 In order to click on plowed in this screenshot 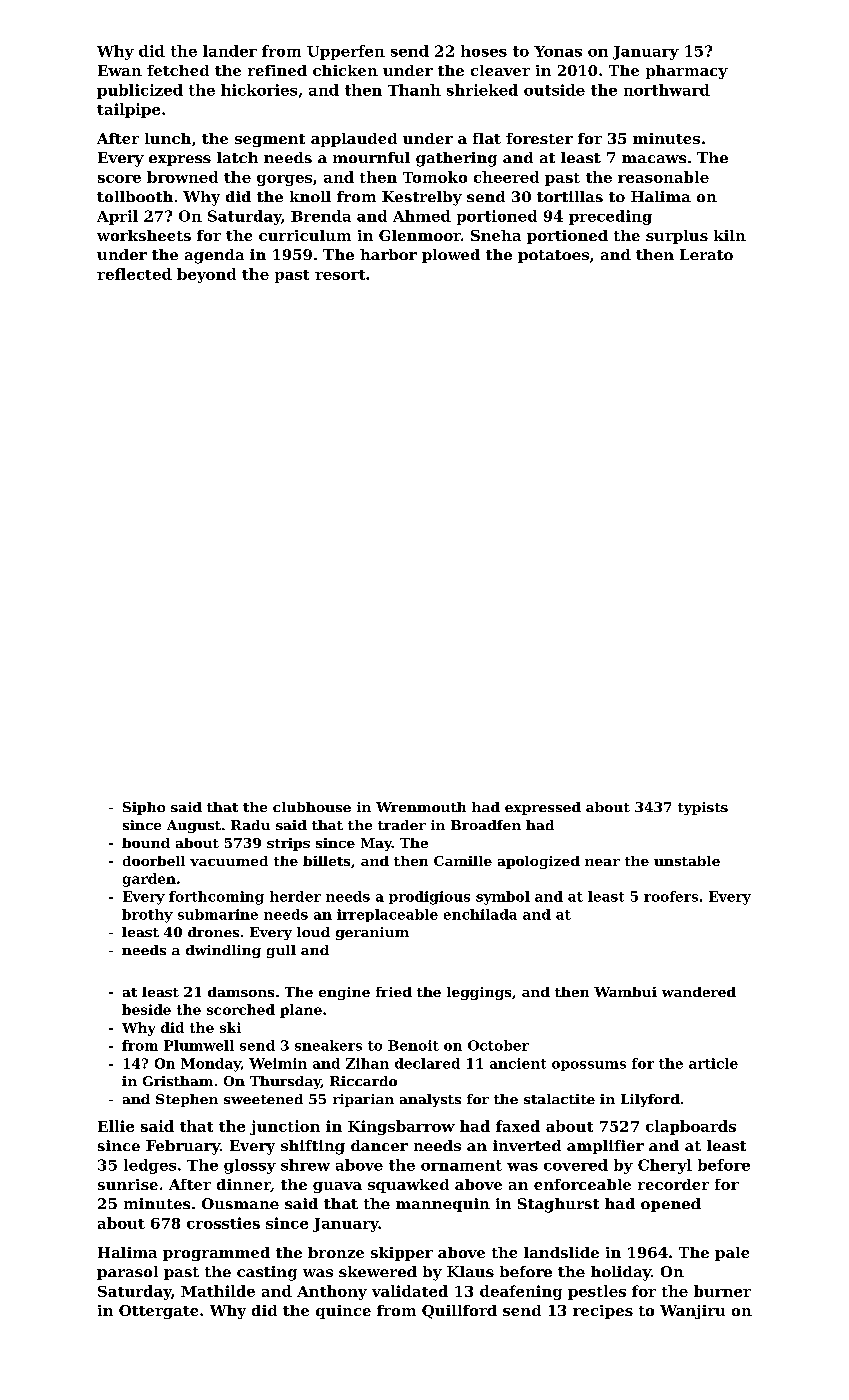, I will do `click(451, 256)`.
